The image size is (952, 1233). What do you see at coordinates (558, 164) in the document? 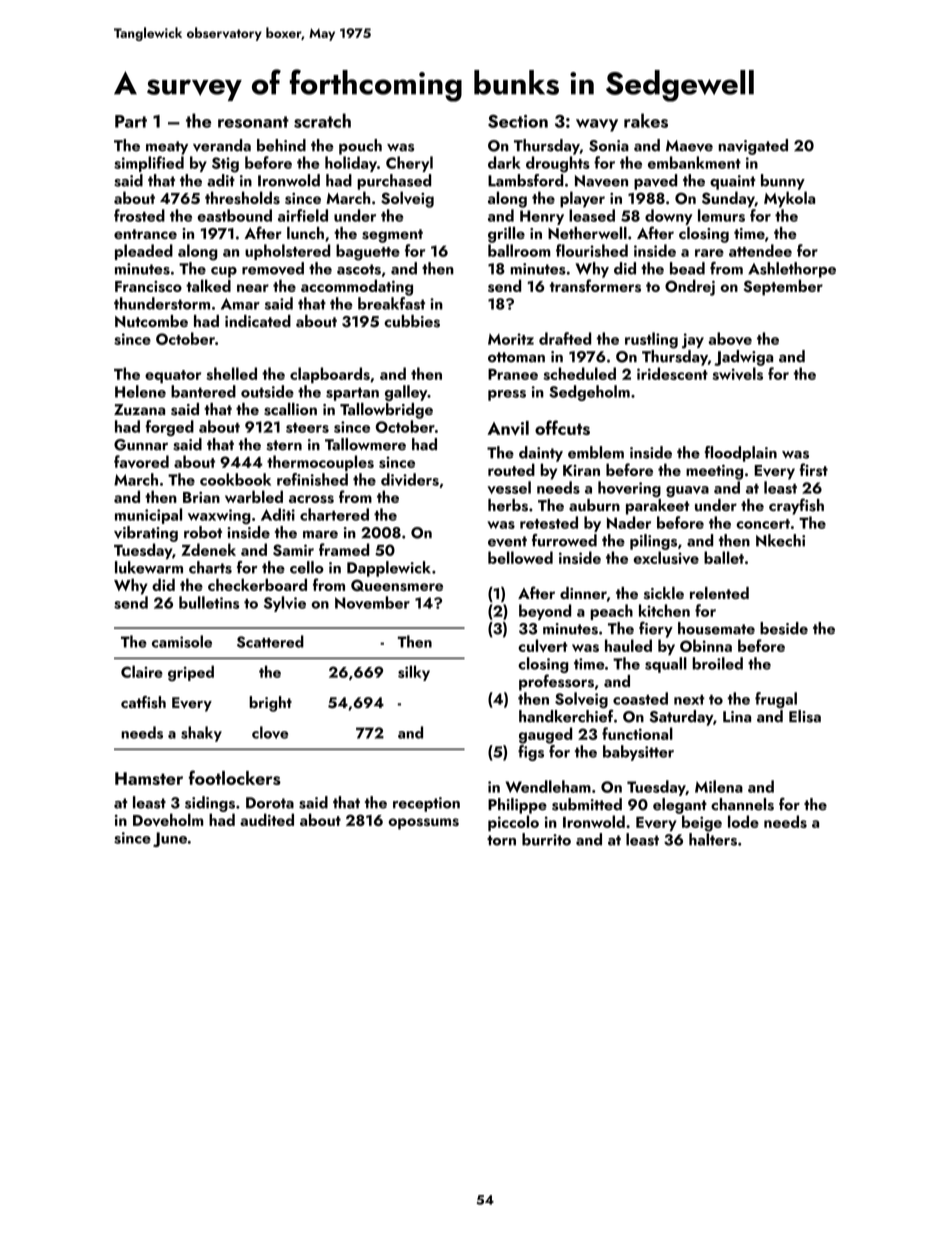
I see `droughts` at bounding box center [558, 164].
